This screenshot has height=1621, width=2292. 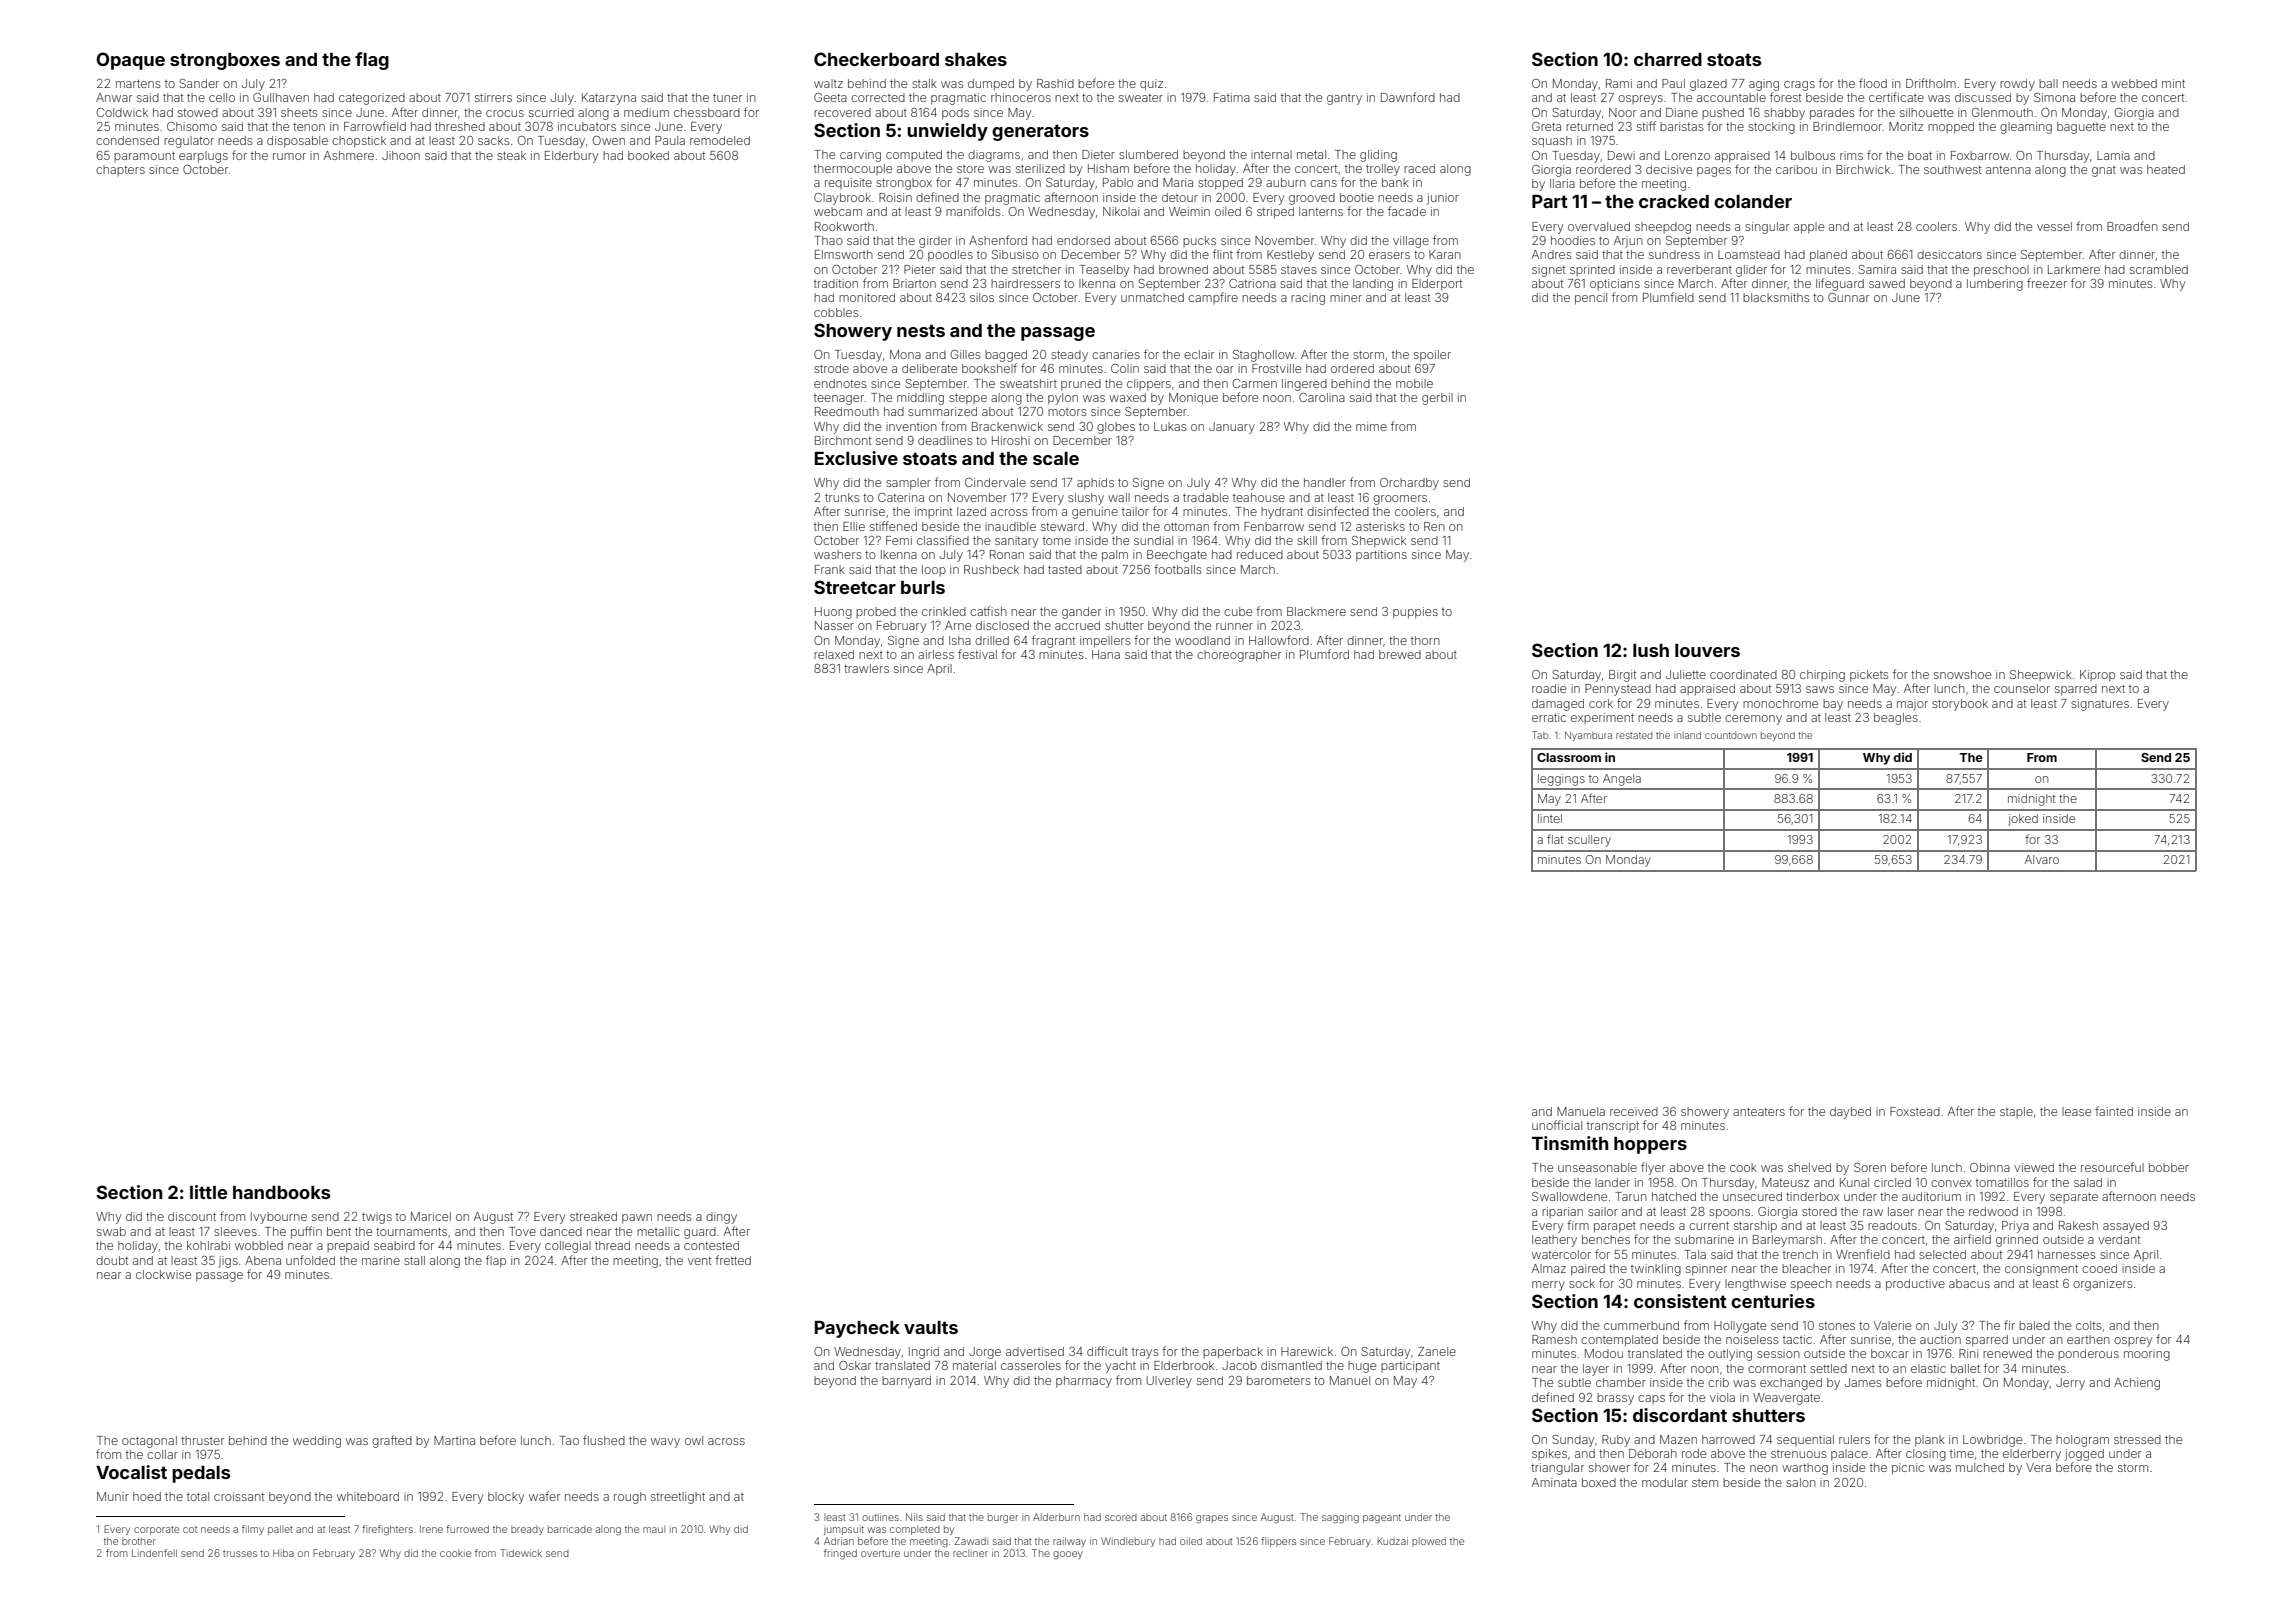 What do you see at coordinates (1232, 428) in the screenshot?
I see `January` at bounding box center [1232, 428].
